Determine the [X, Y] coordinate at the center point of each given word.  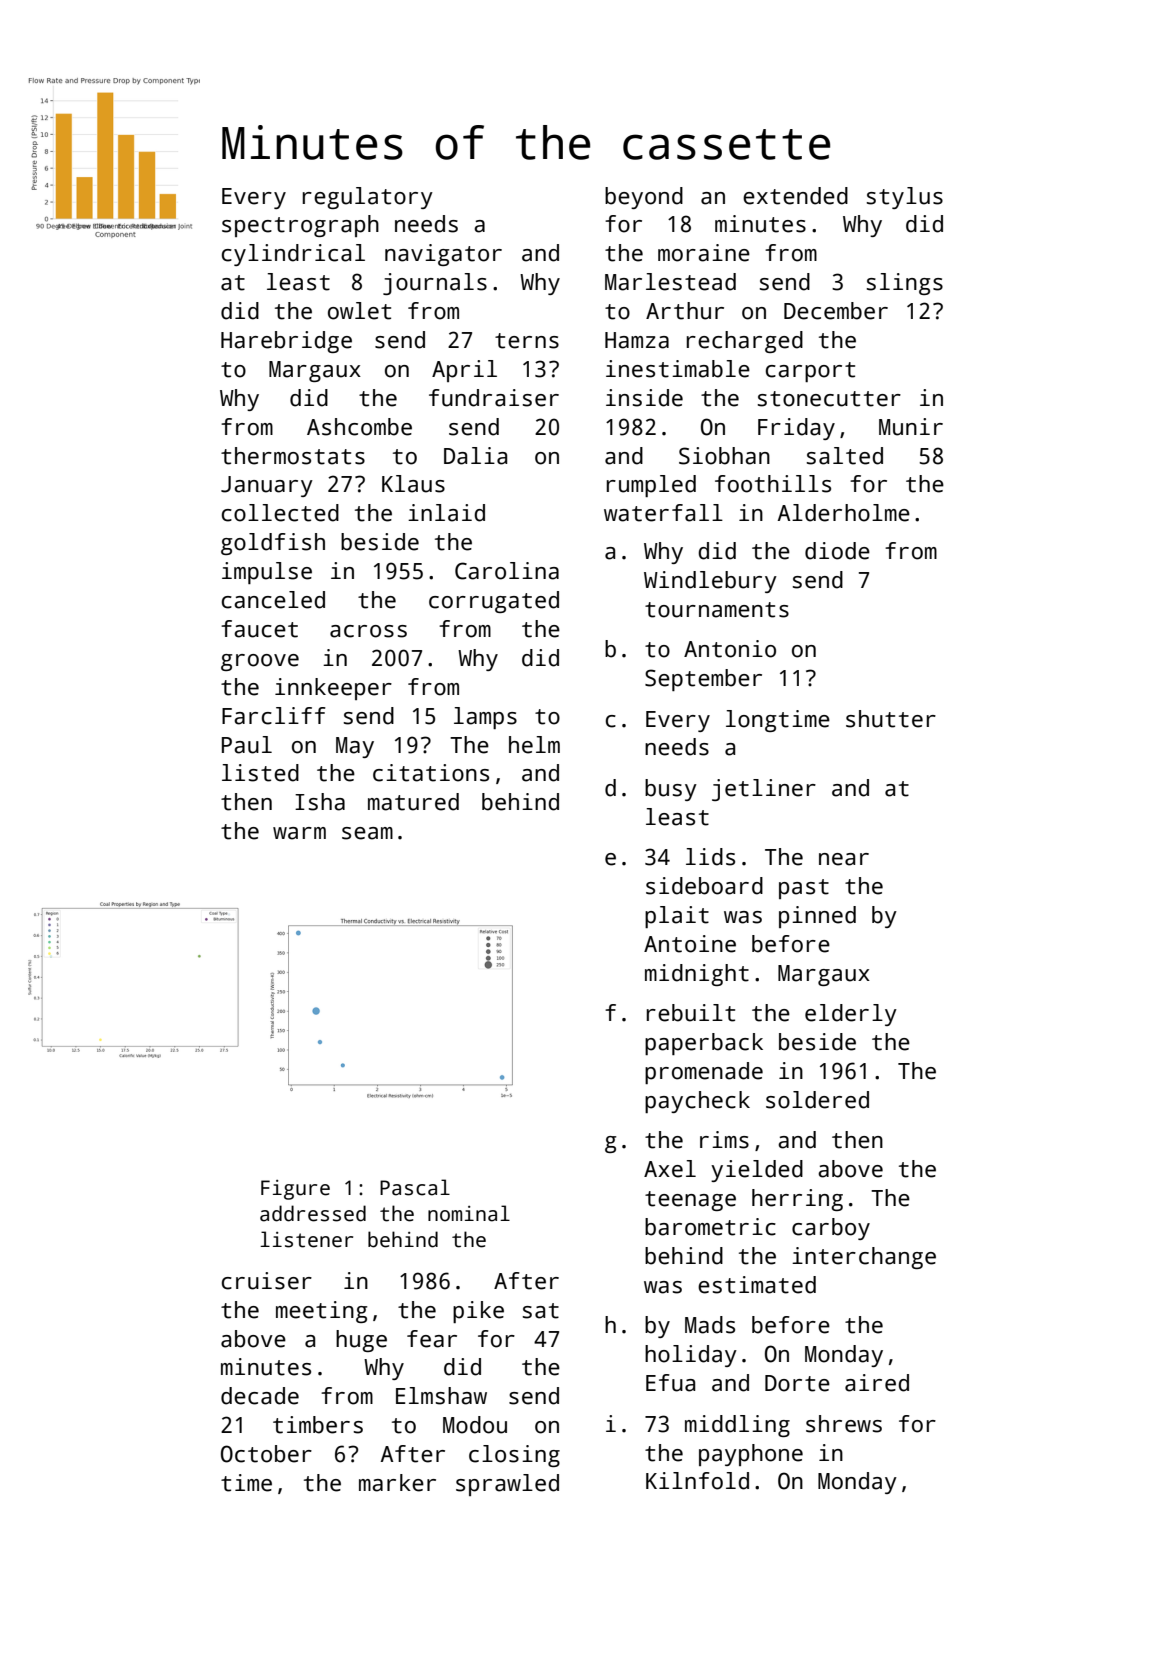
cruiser [267, 1281]
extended [795, 196]
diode [837, 551]
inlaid [446, 513]
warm [299, 833]
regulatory [368, 198]
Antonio [730, 649]
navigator [443, 255]
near [844, 859]
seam [367, 833]
